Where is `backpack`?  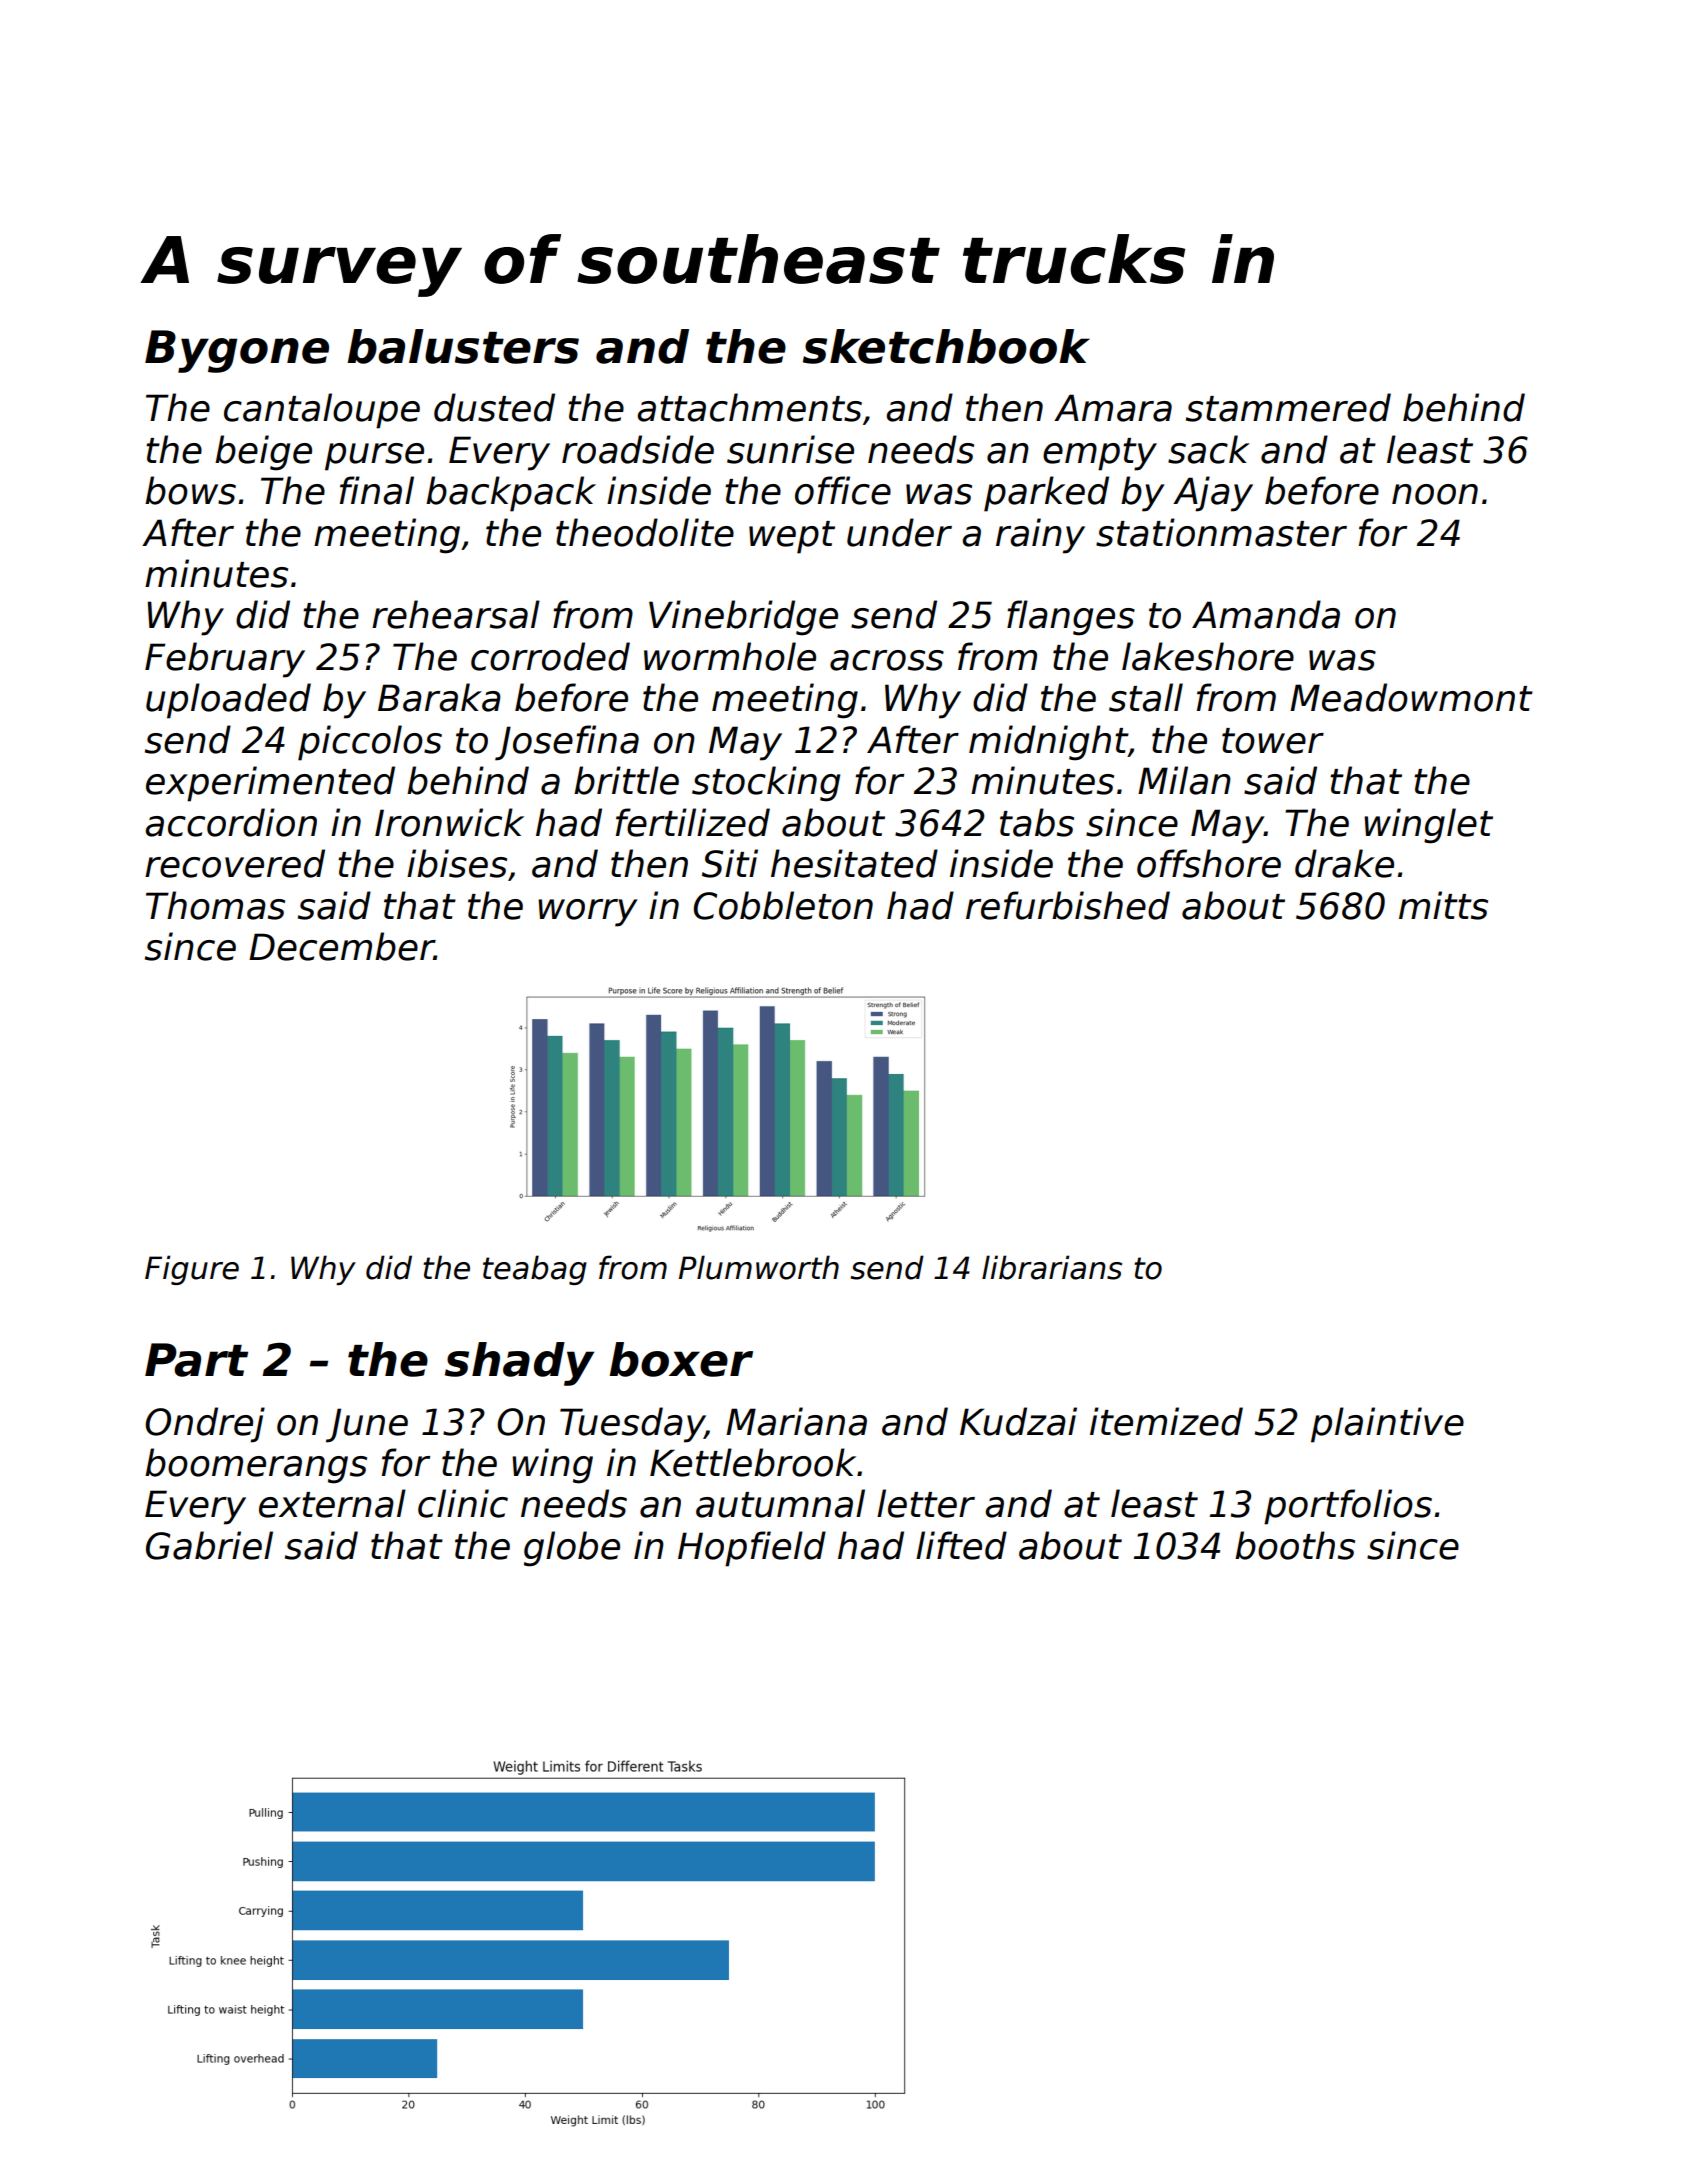 backpack is located at coordinates (511, 494).
